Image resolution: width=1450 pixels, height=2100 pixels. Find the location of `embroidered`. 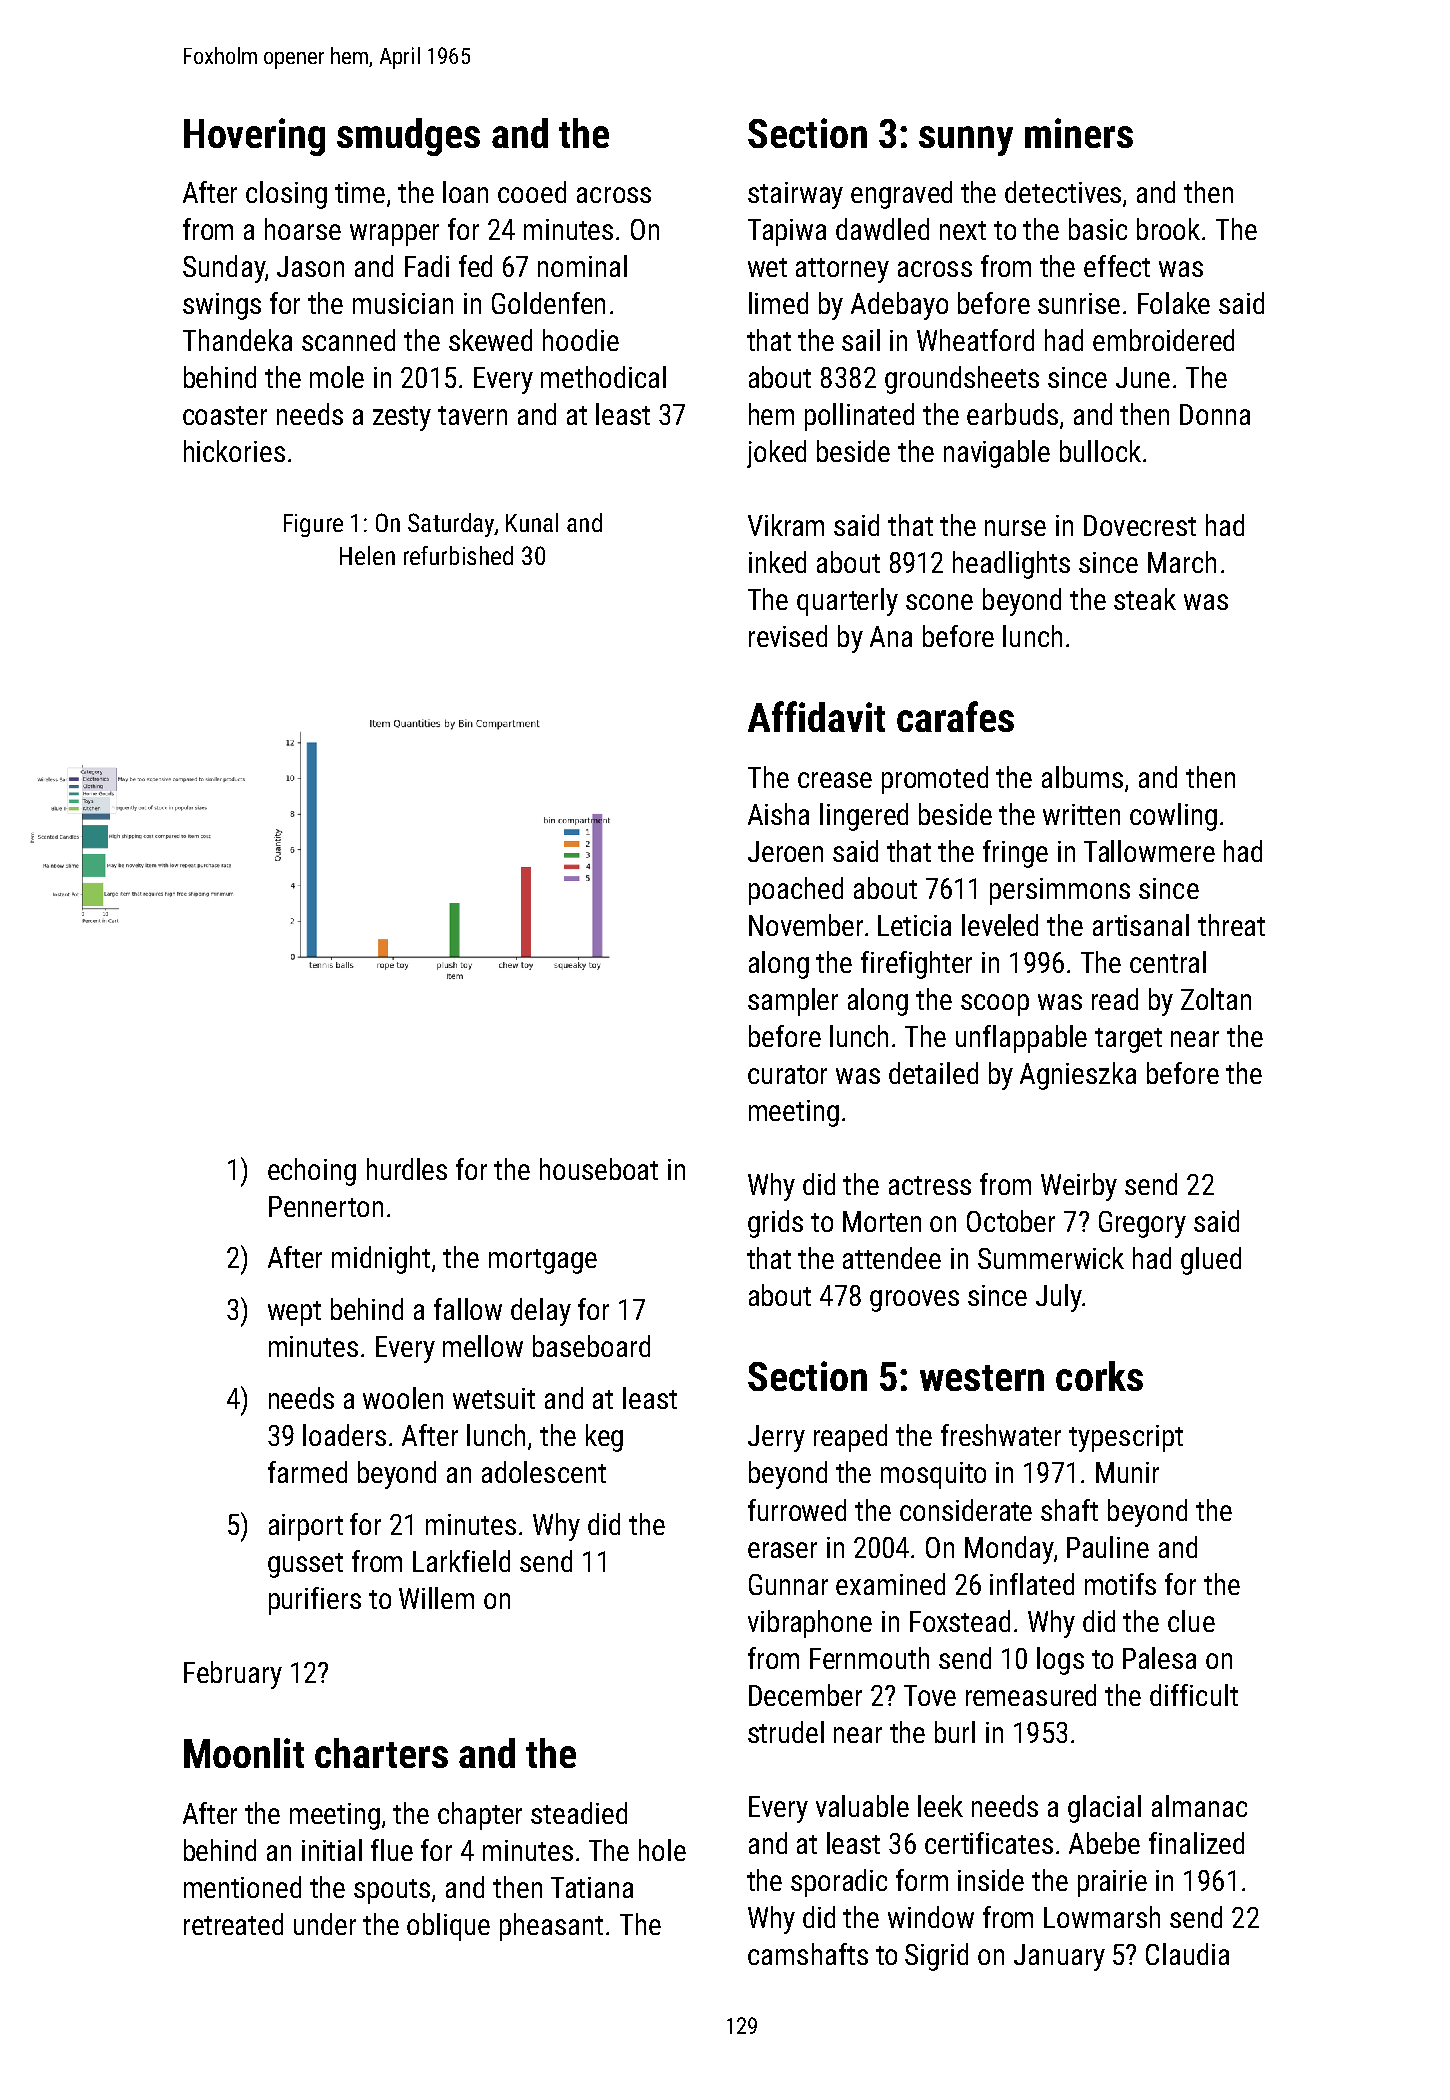

embroidered is located at coordinates (1163, 340).
